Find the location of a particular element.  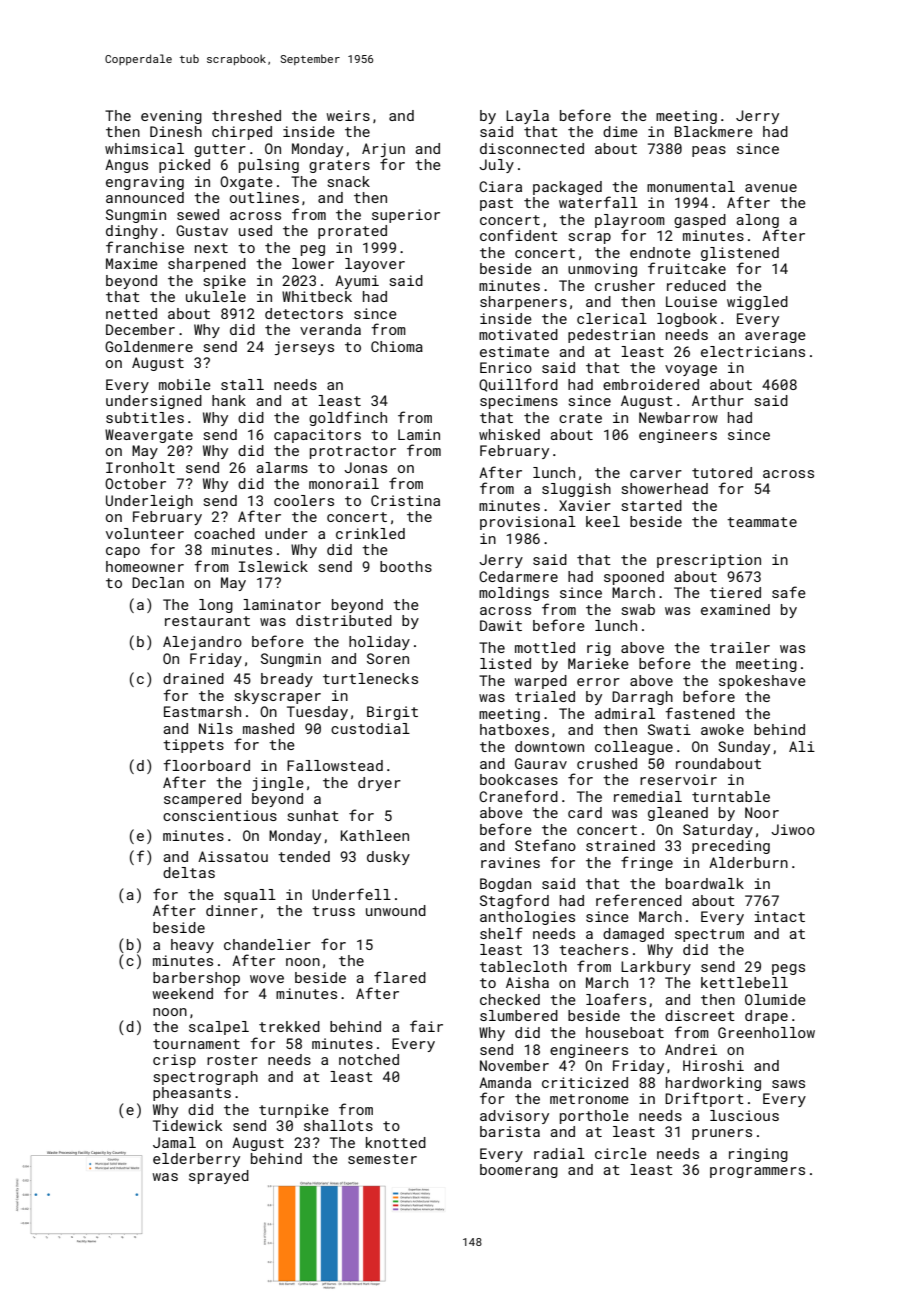

Birgit is located at coordinates (392, 713).
